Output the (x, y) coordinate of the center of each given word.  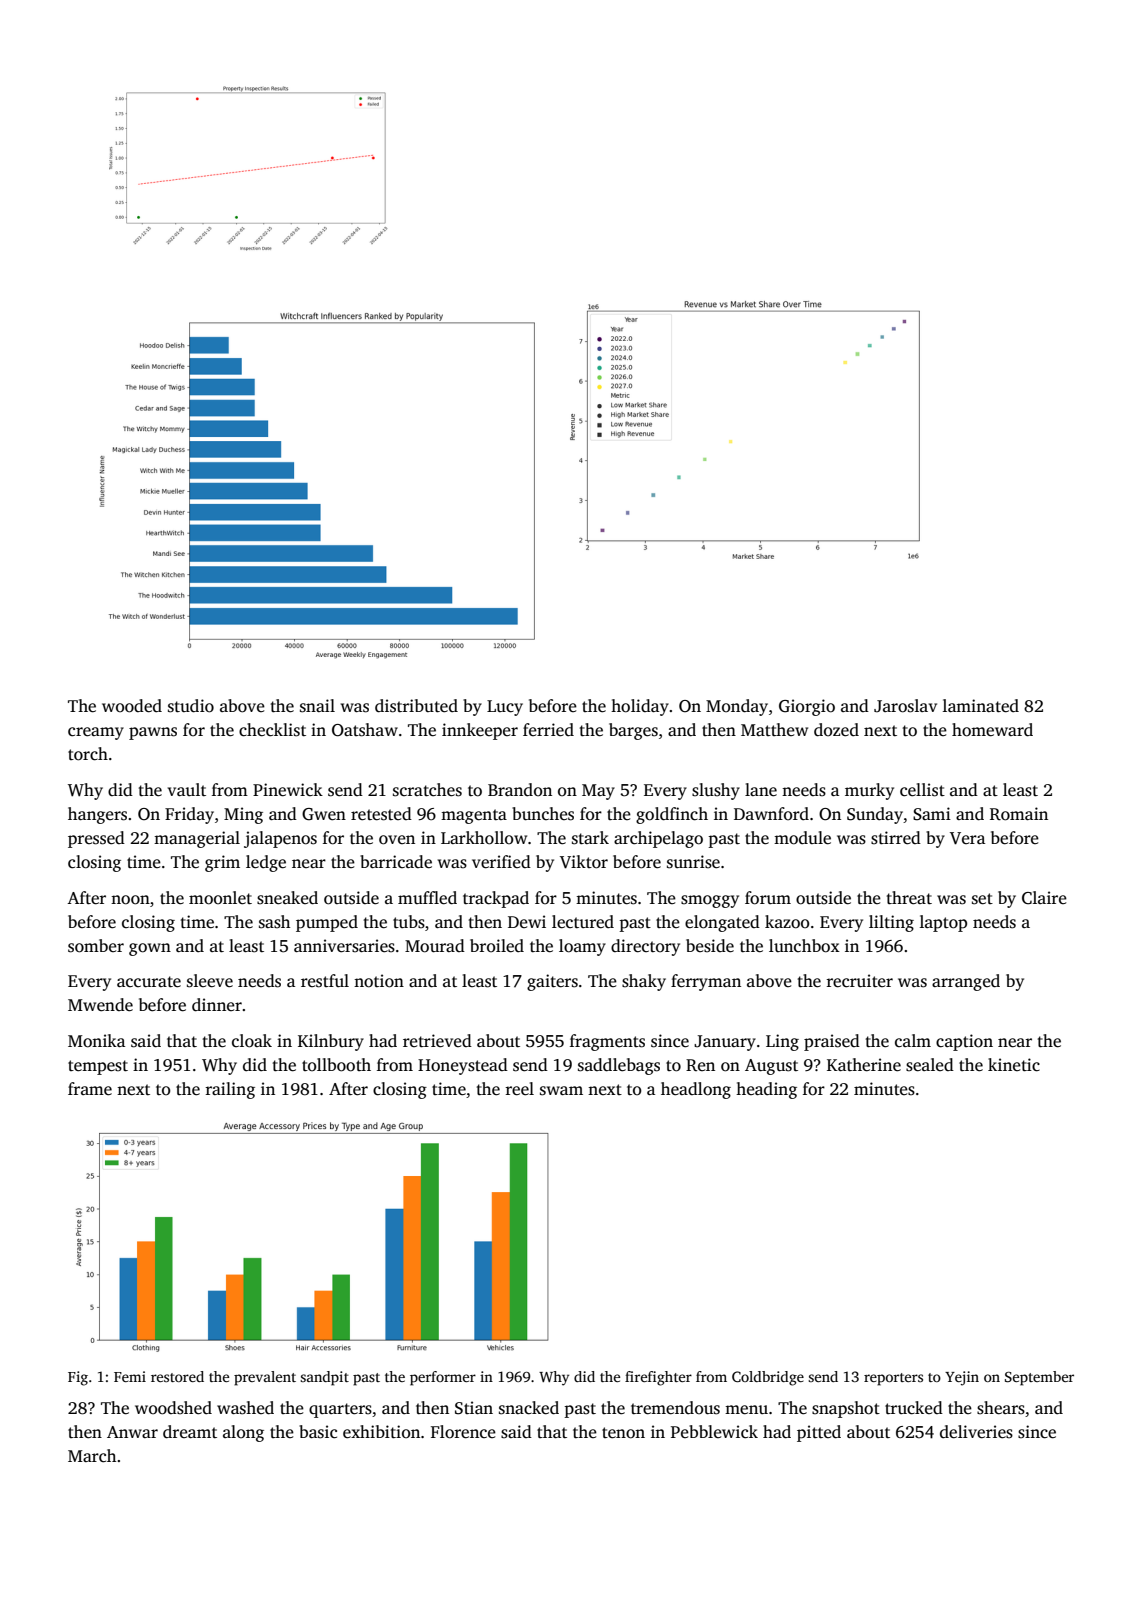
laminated (981, 706)
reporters (893, 1379)
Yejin (962, 1378)
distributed (416, 706)
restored (177, 1376)
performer (443, 1378)
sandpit (324, 1378)
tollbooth (336, 1065)
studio (191, 706)
